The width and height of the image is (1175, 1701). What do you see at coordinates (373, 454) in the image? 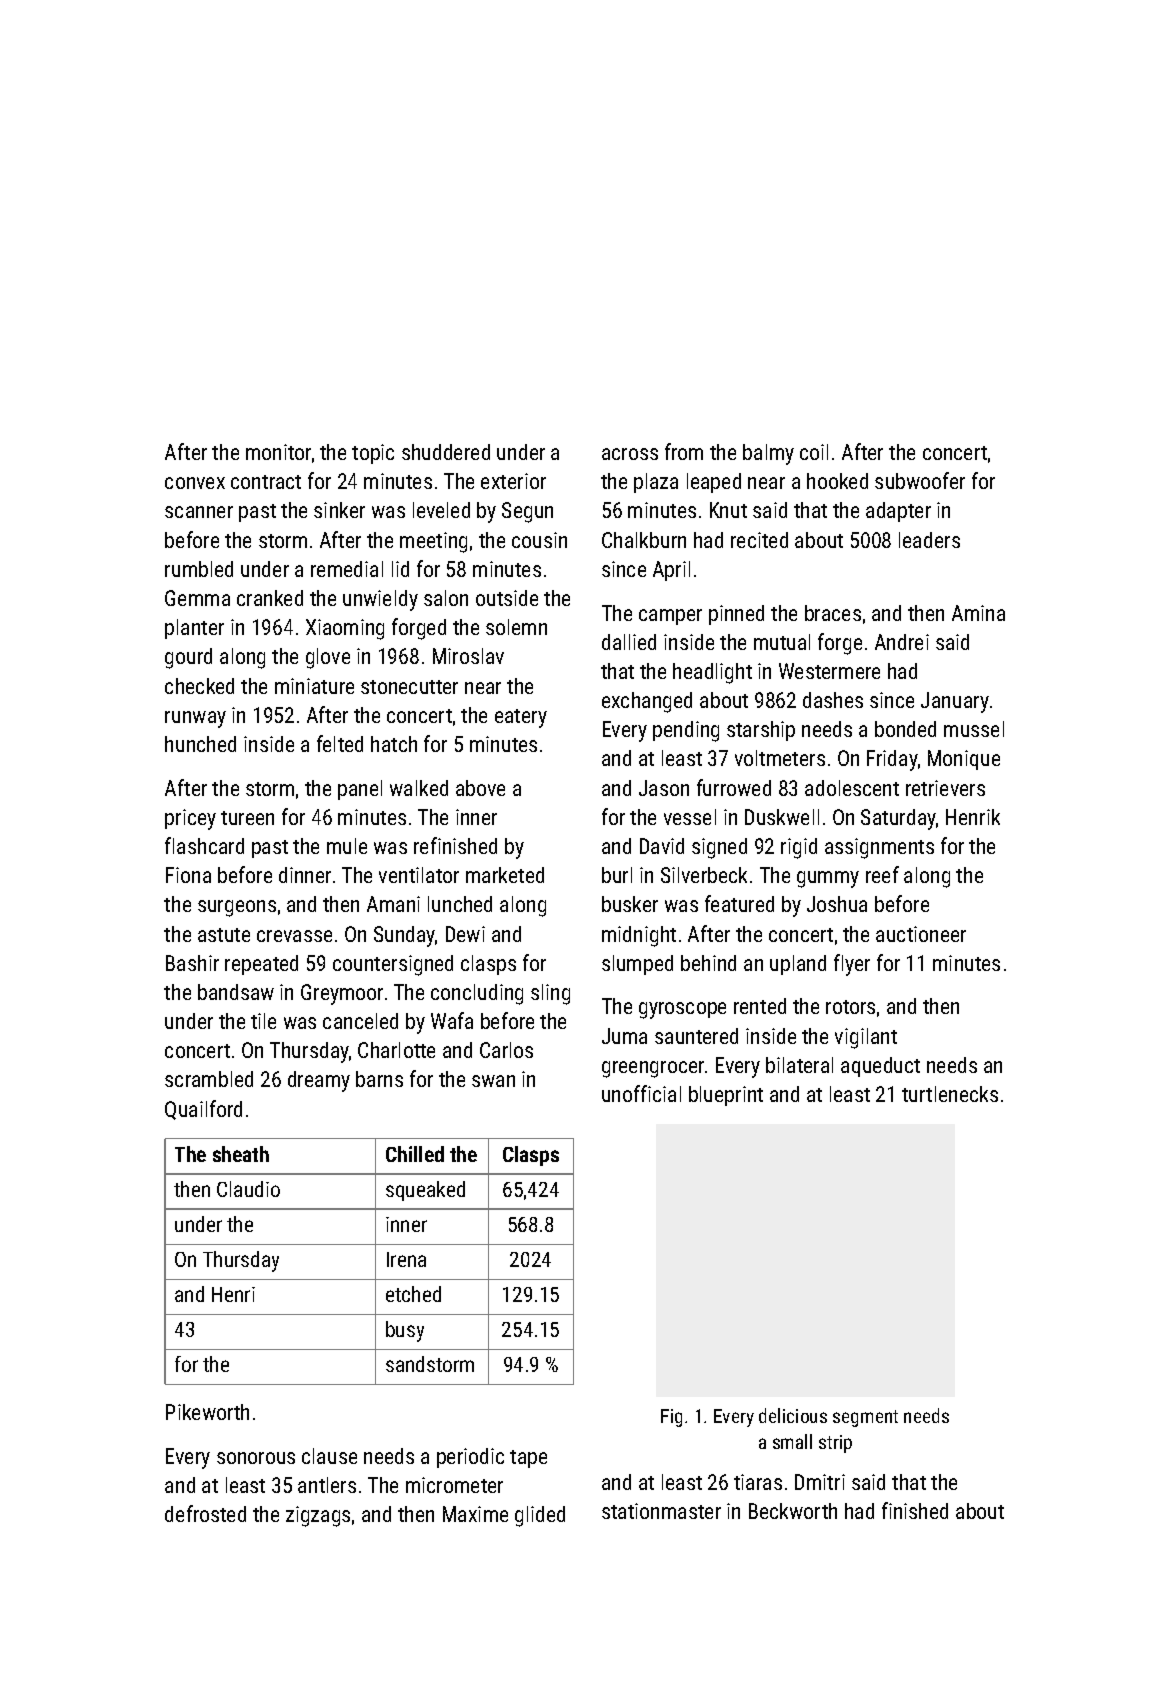
I see `topic` at bounding box center [373, 454].
